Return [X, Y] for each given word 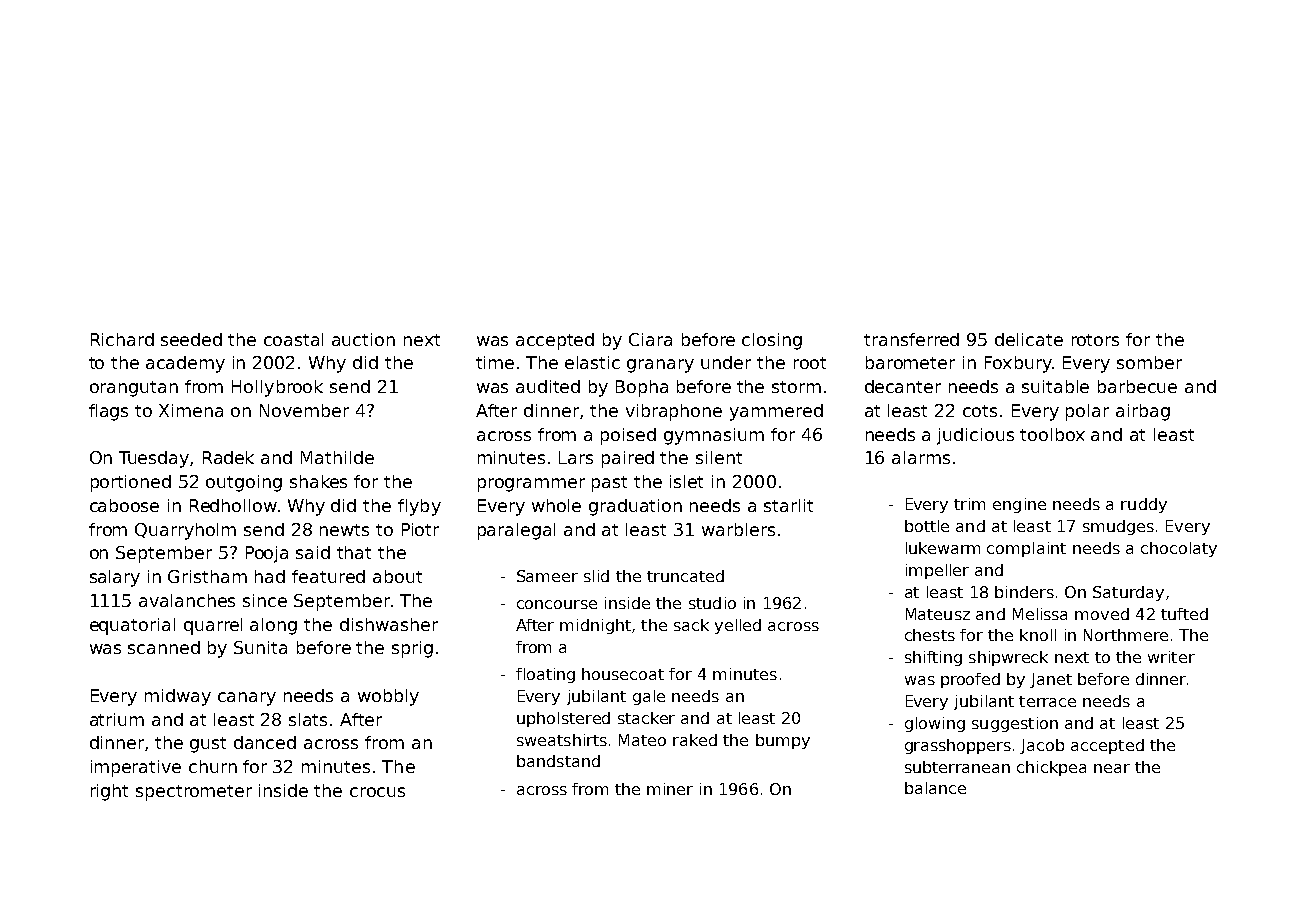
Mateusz [938, 614]
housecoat [623, 674]
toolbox [1052, 434]
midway [178, 697]
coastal [293, 339]
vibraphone [674, 412]
